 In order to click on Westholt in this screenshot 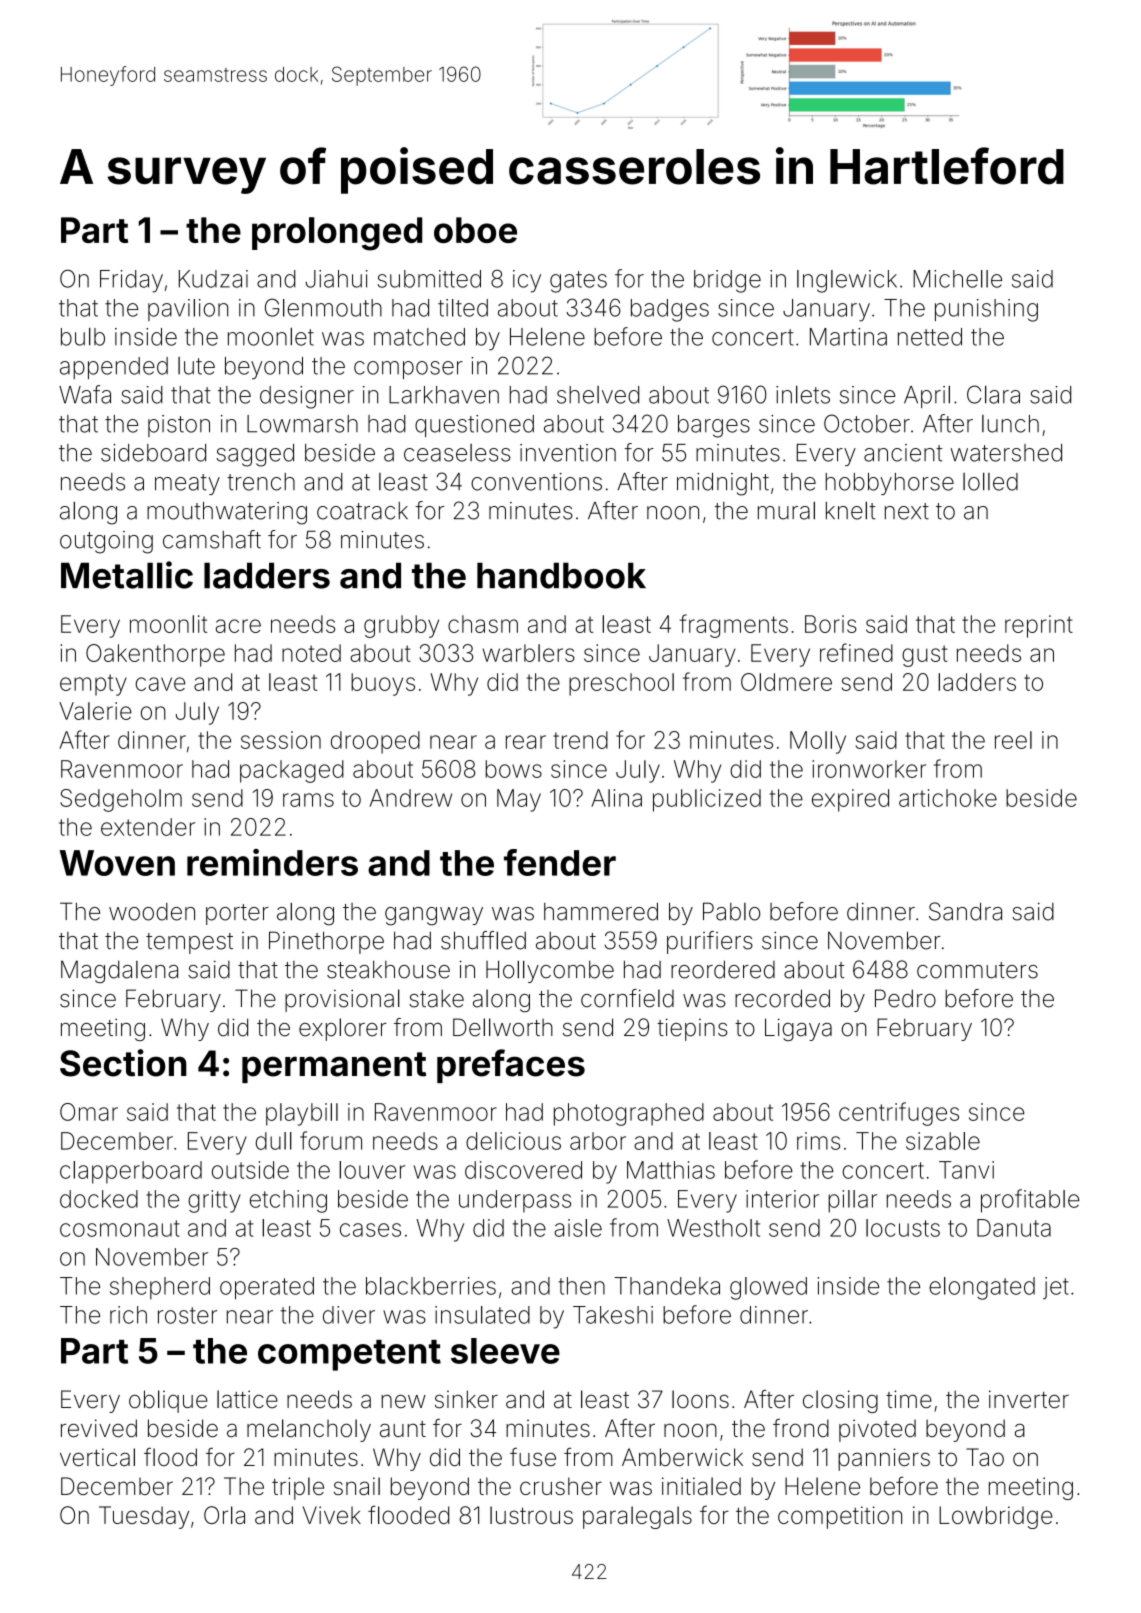, I will do `click(713, 1228)`.
